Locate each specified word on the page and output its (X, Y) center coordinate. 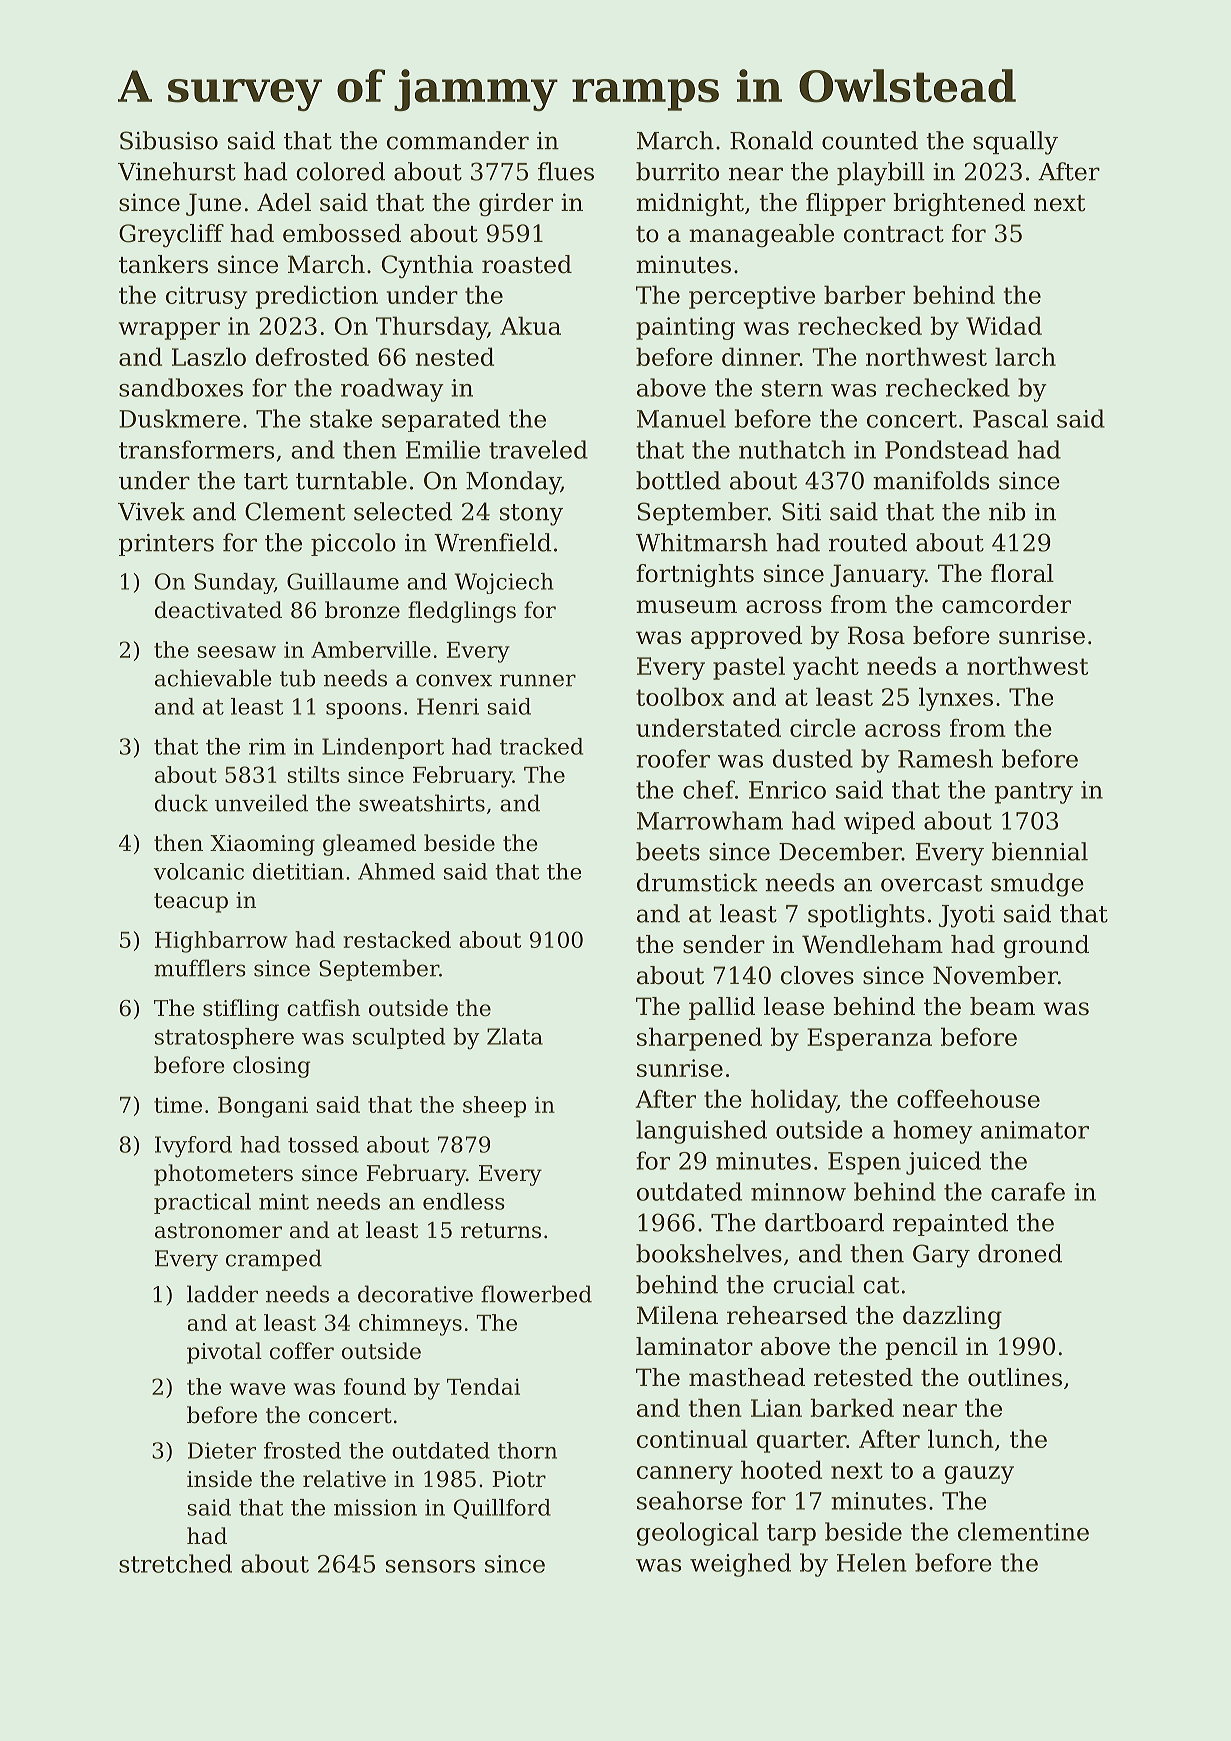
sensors (430, 1566)
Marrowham (710, 820)
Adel (284, 202)
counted (870, 140)
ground (1046, 947)
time (178, 1105)
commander (458, 140)
